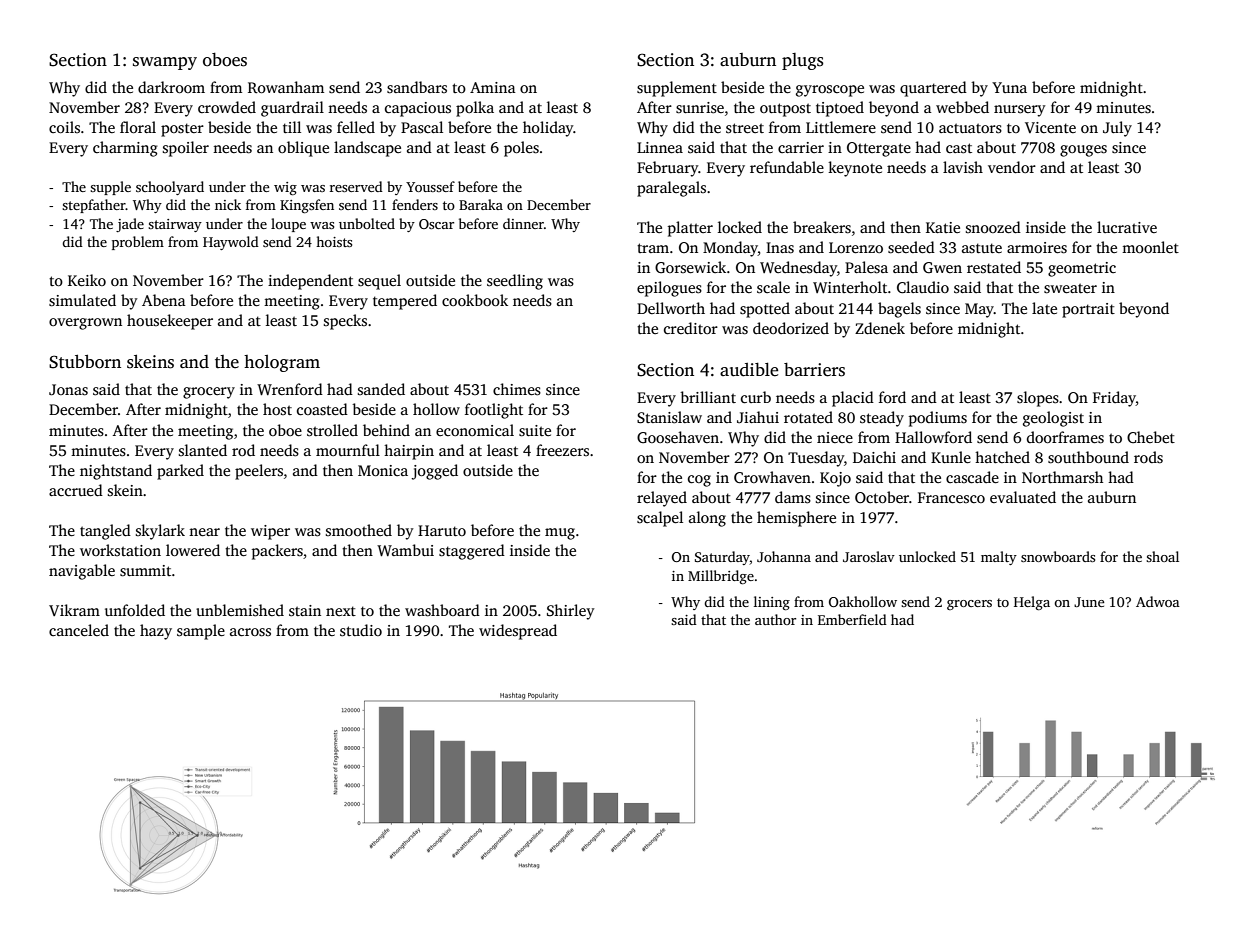 The height and width of the screenshot is (952, 1233). What do you see at coordinates (341, 611) in the screenshot?
I see `next` at bounding box center [341, 611].
